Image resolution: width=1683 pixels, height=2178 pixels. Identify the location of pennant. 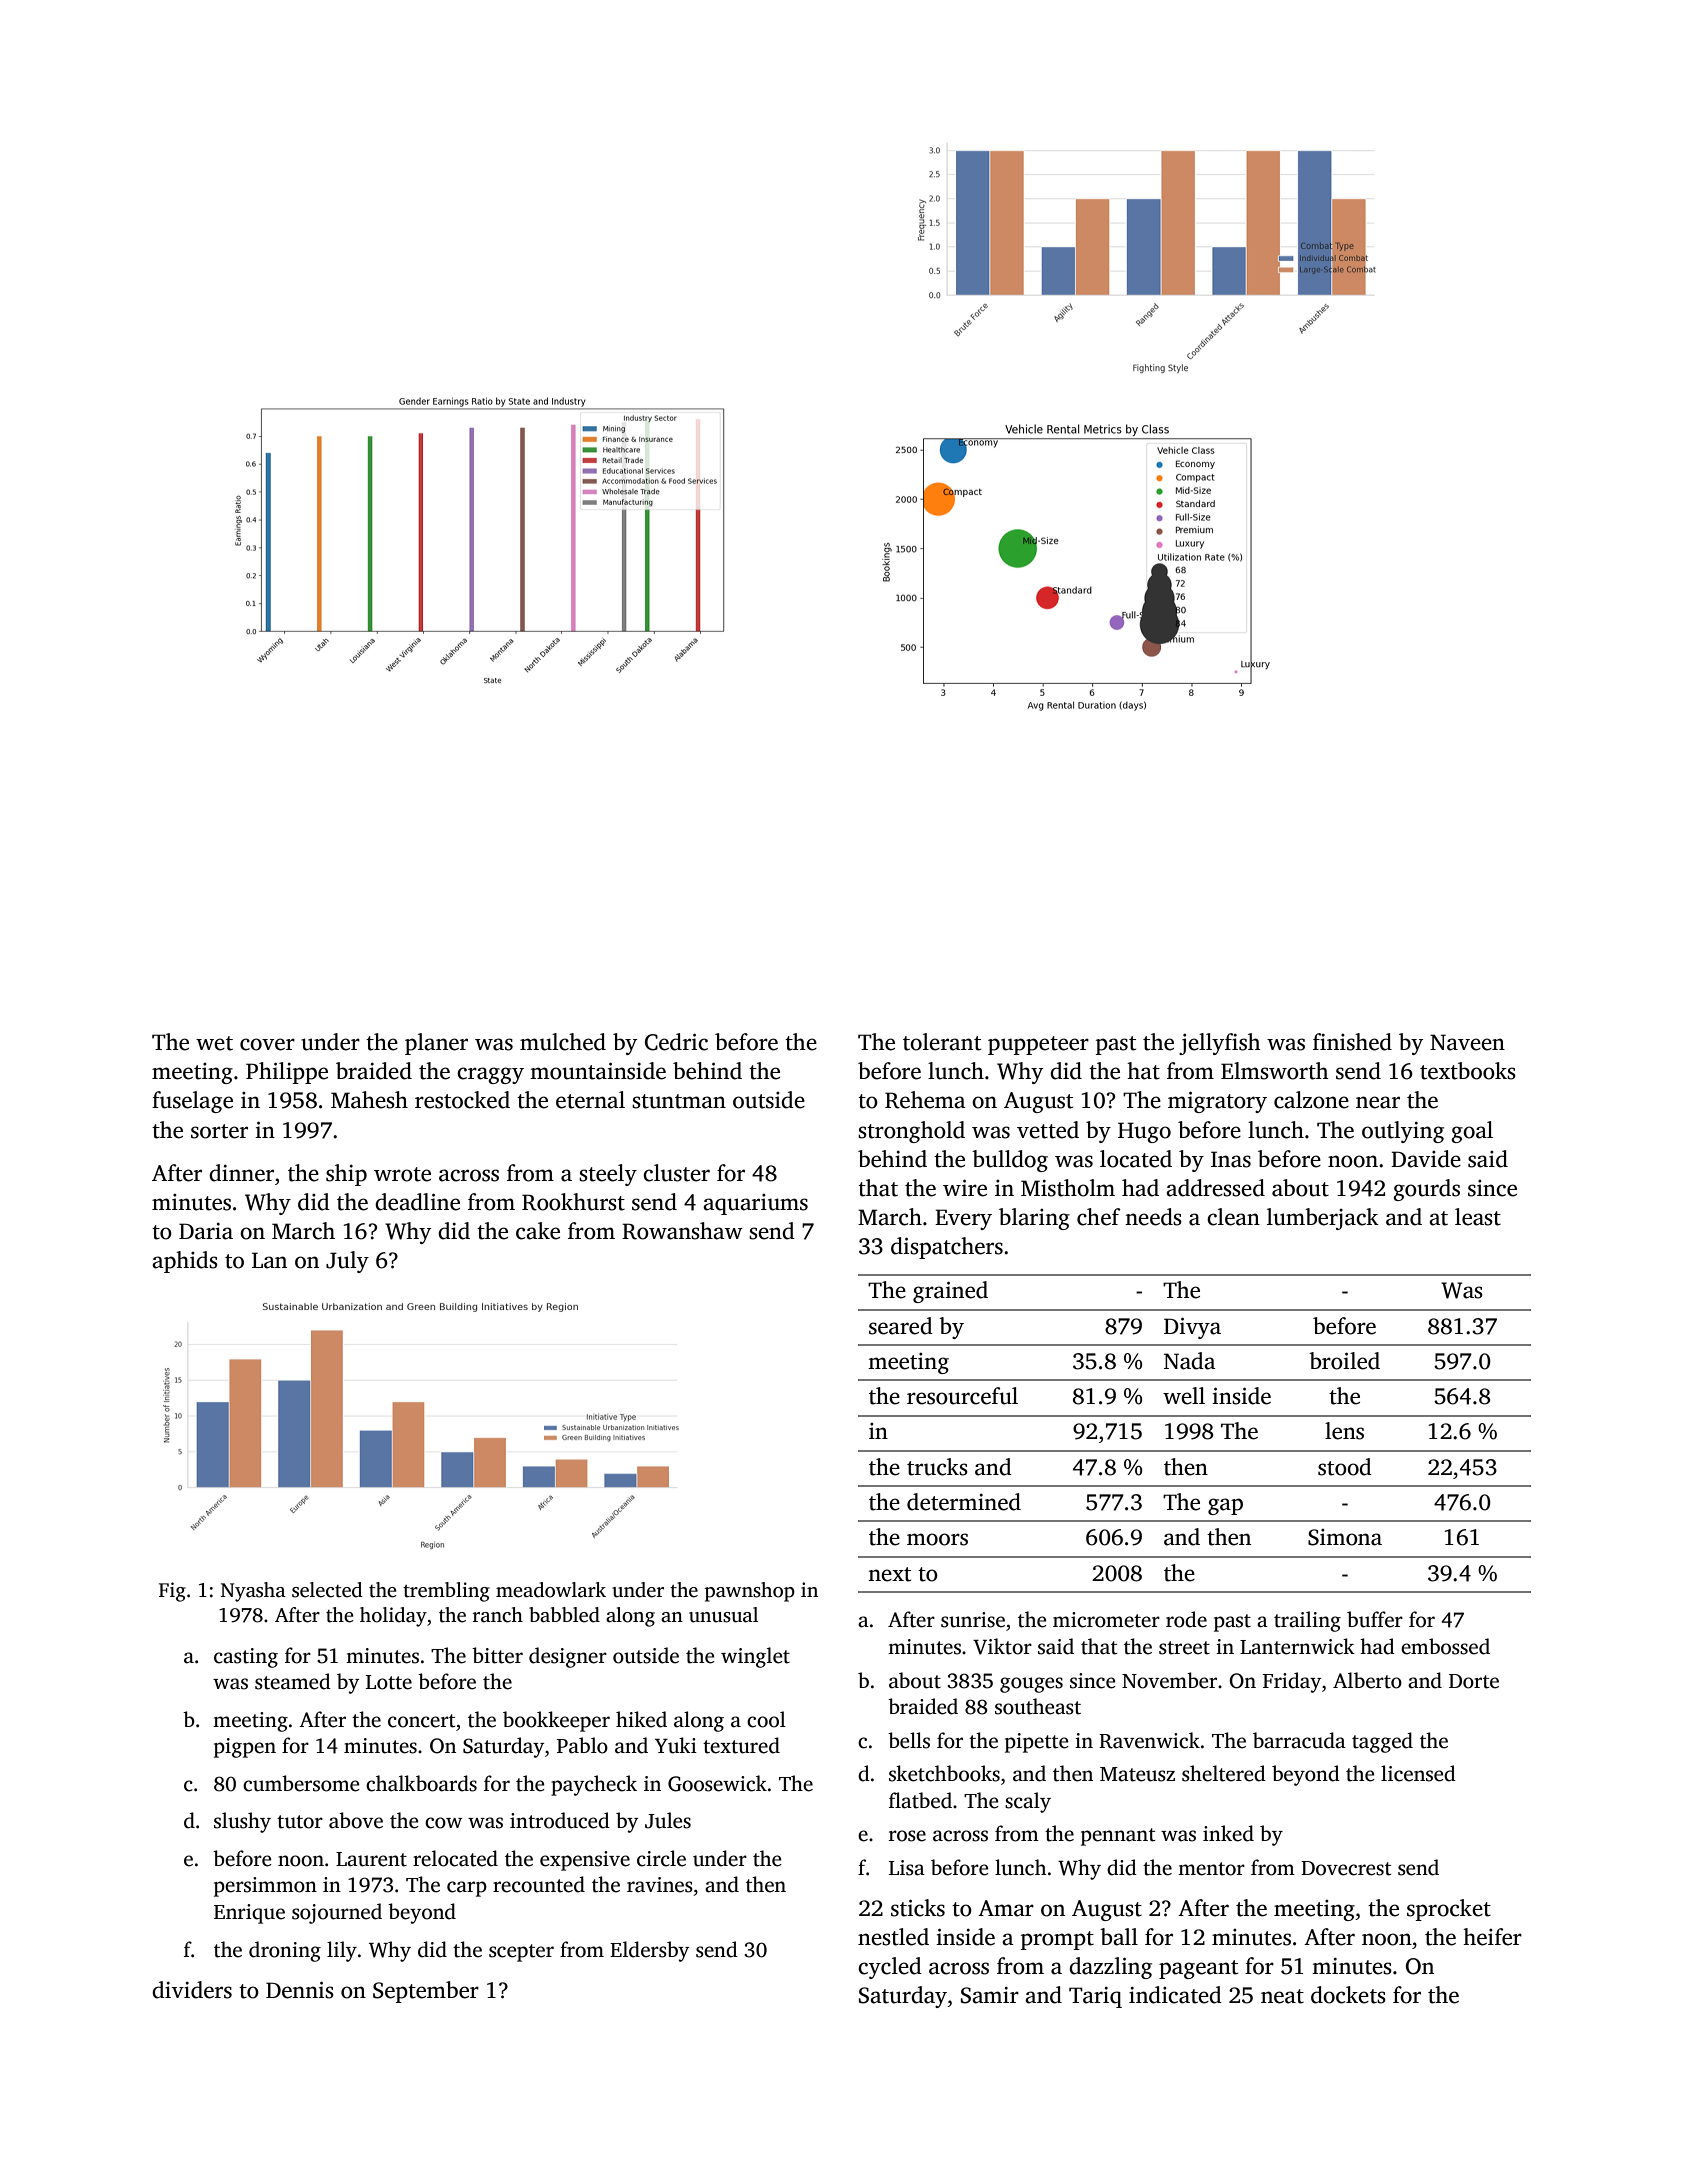
(1118, 1837).
